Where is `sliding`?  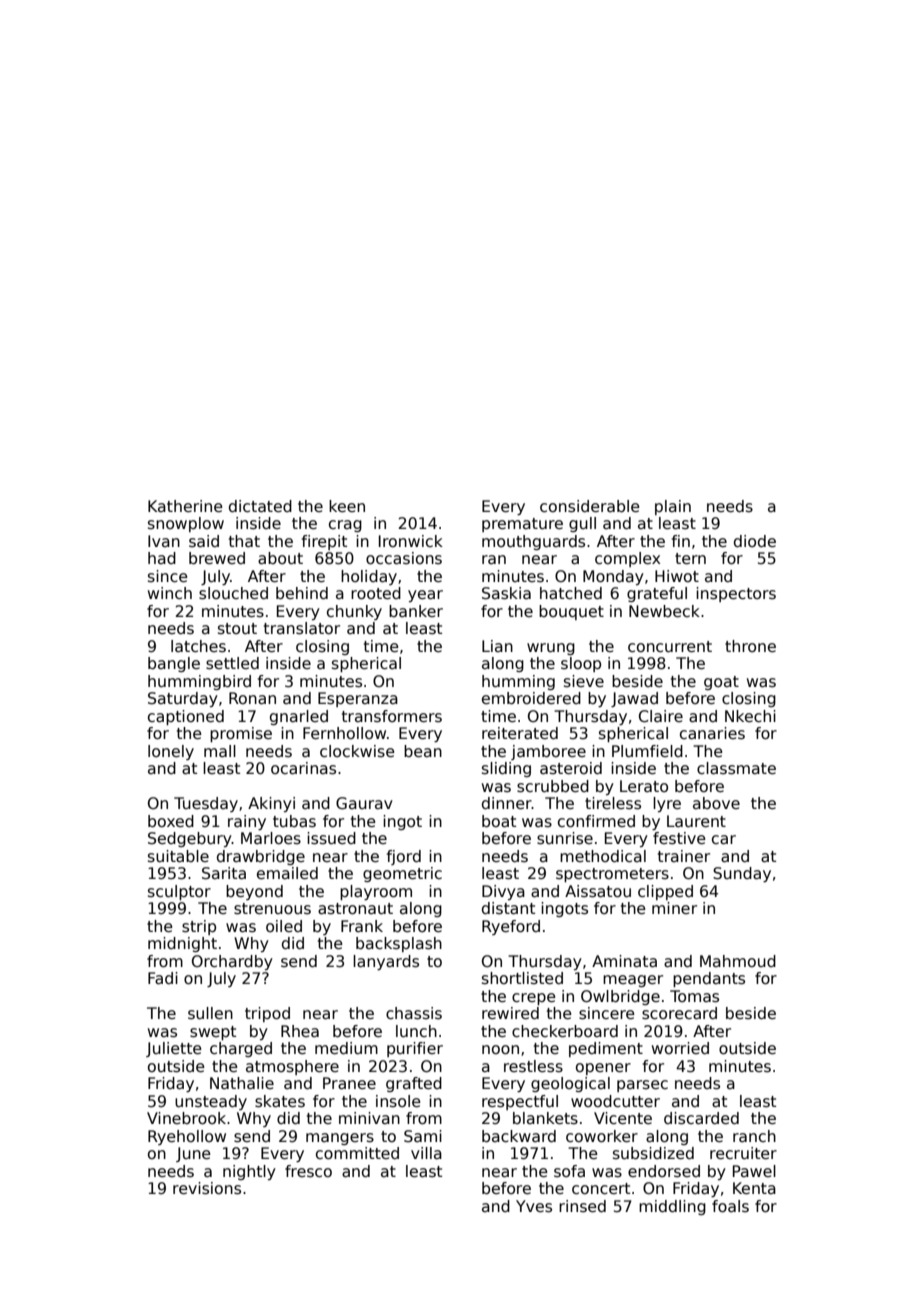 sliding is located at coordinates (506, 769).
